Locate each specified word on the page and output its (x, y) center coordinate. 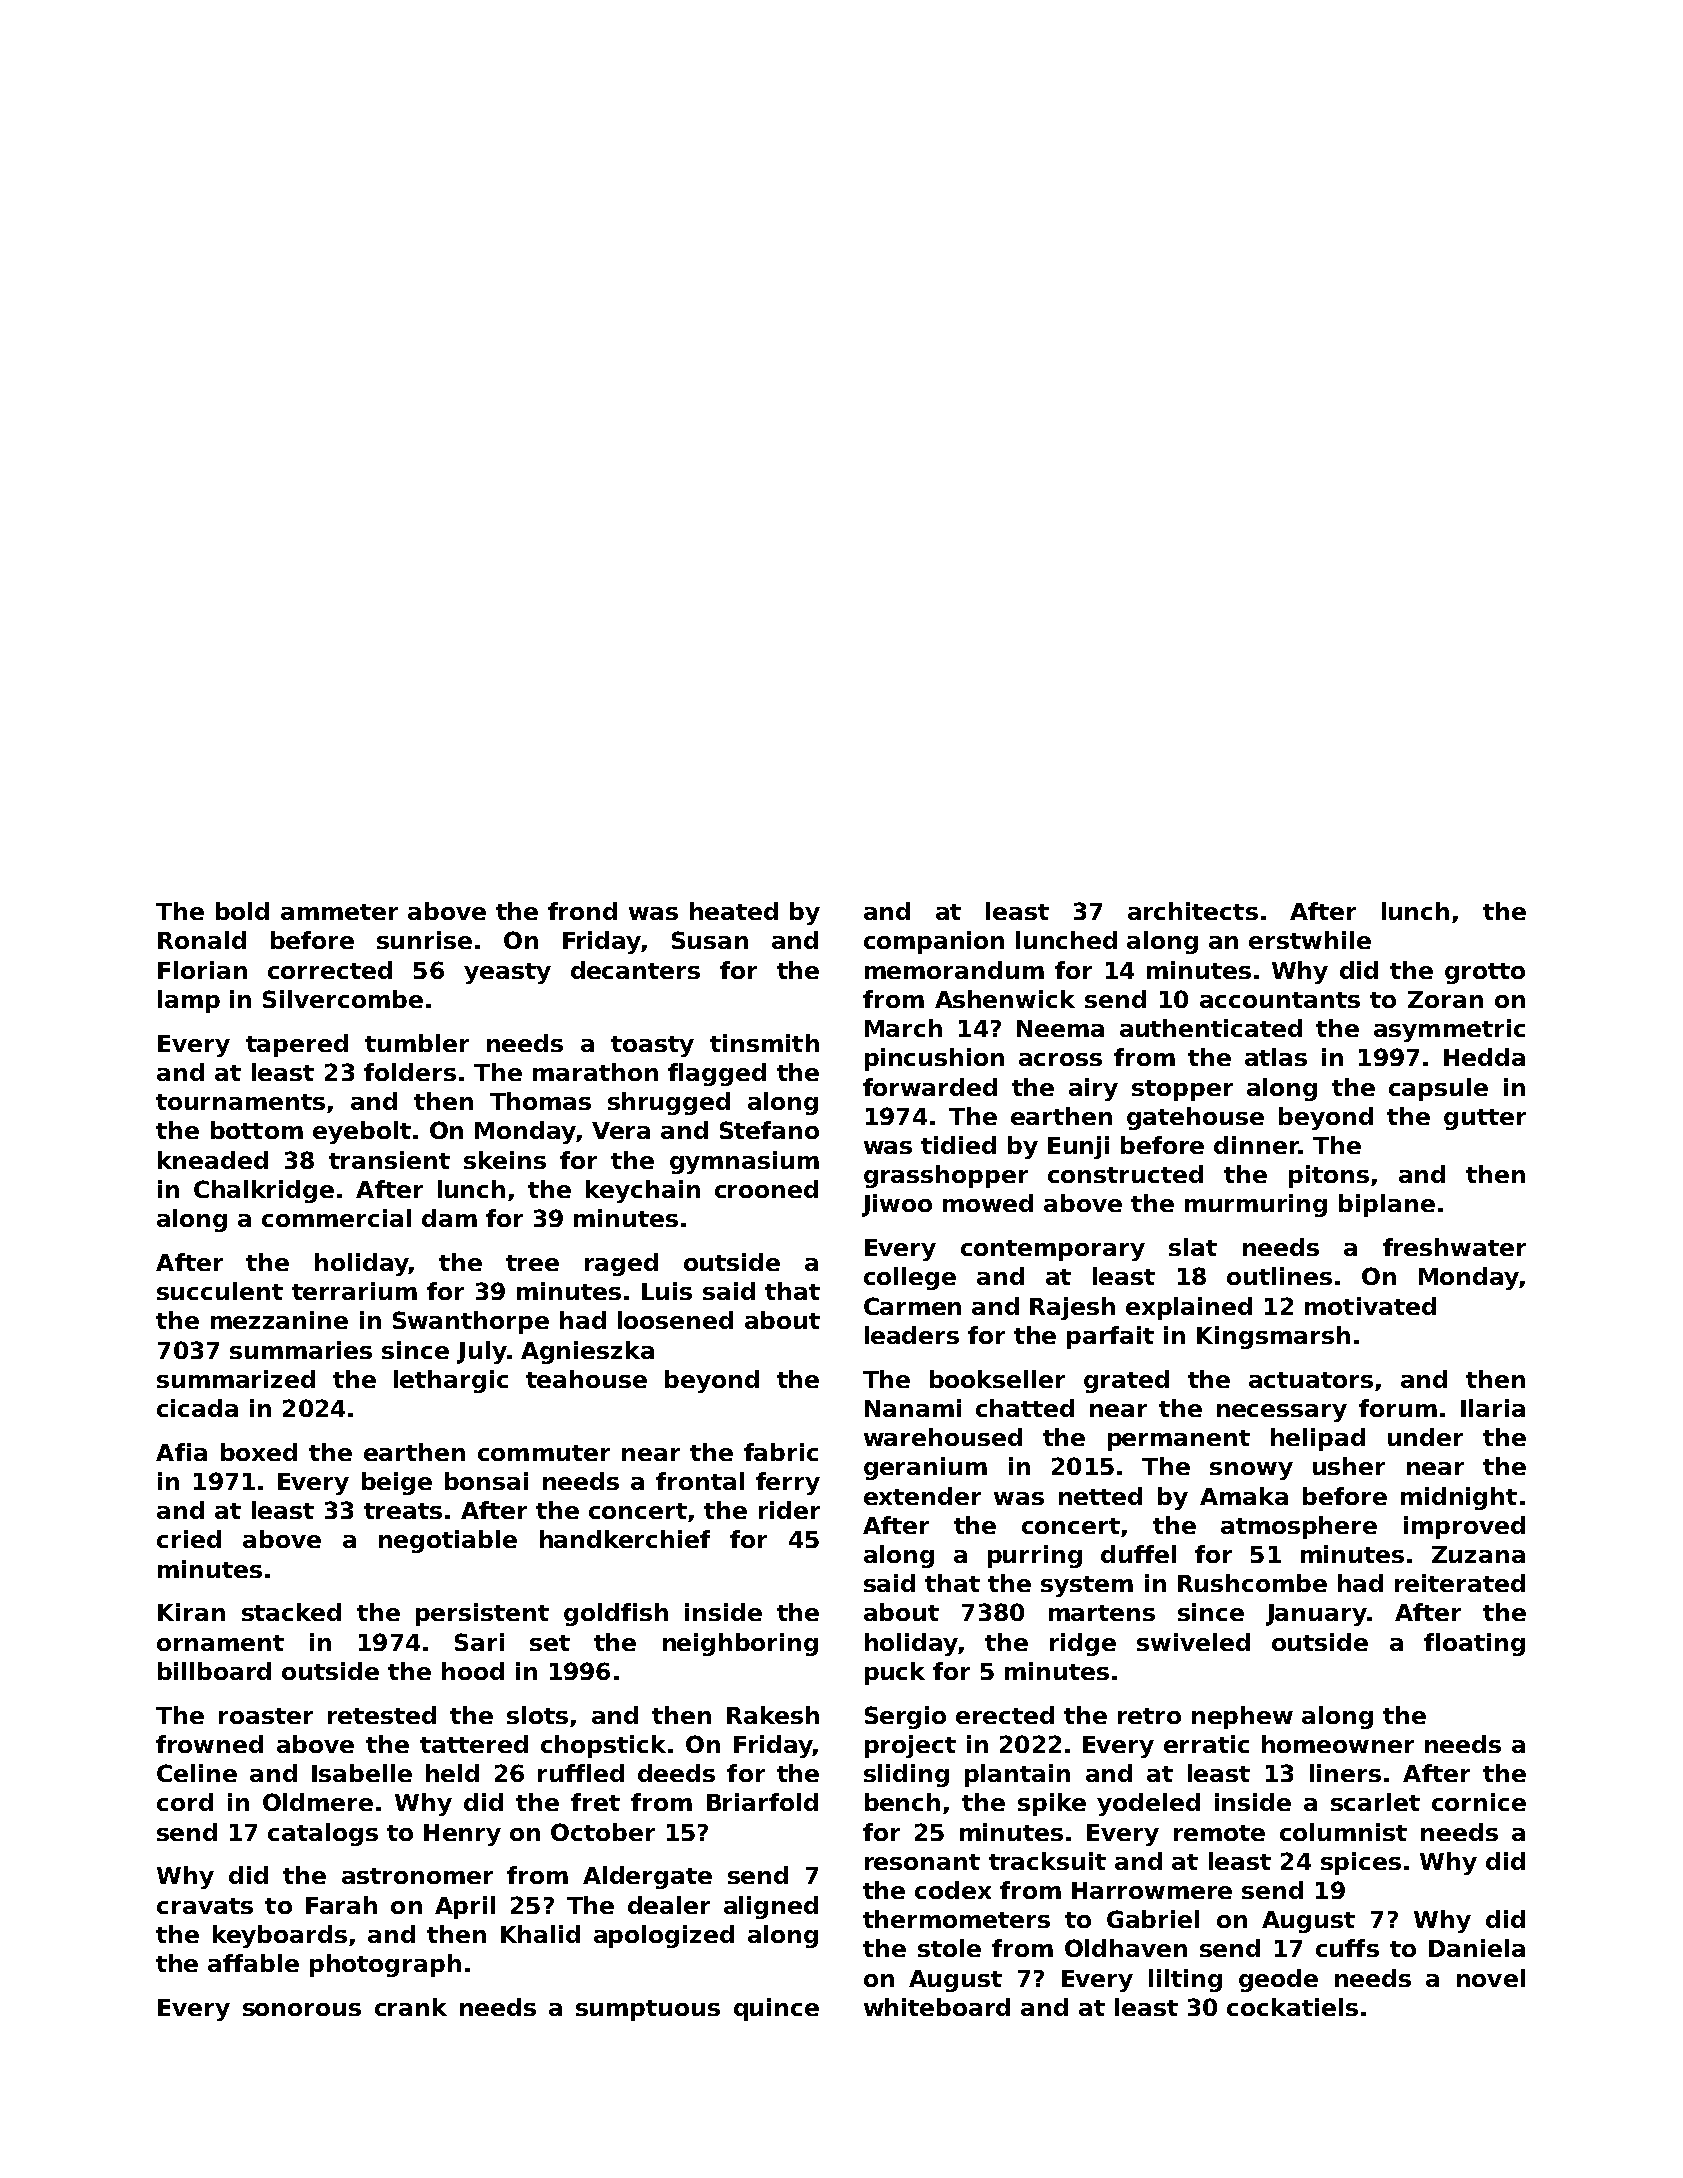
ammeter (339, 912)
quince (776, 2009)
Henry (462, 1835)
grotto (1485, 973)
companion (934, 942)
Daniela (1477, 1948)
